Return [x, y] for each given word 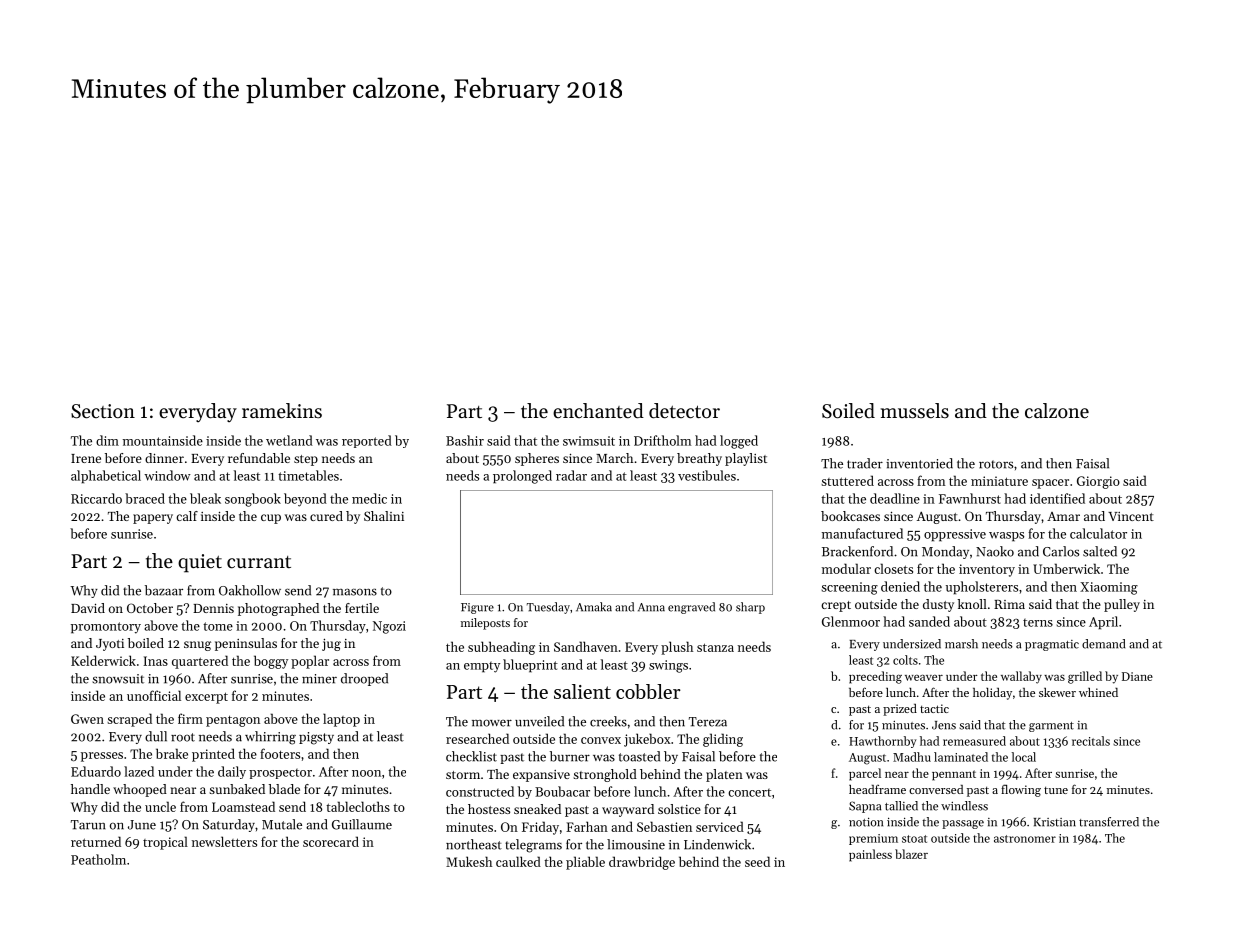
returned [96, 841]
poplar [310, 662]
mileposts [485, 624]
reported [367, 441]
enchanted [598, 411]
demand [1103, 644]
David [88, 608]
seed [757, 861]
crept [836, 606]
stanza [715, 647]
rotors [996, 464]
